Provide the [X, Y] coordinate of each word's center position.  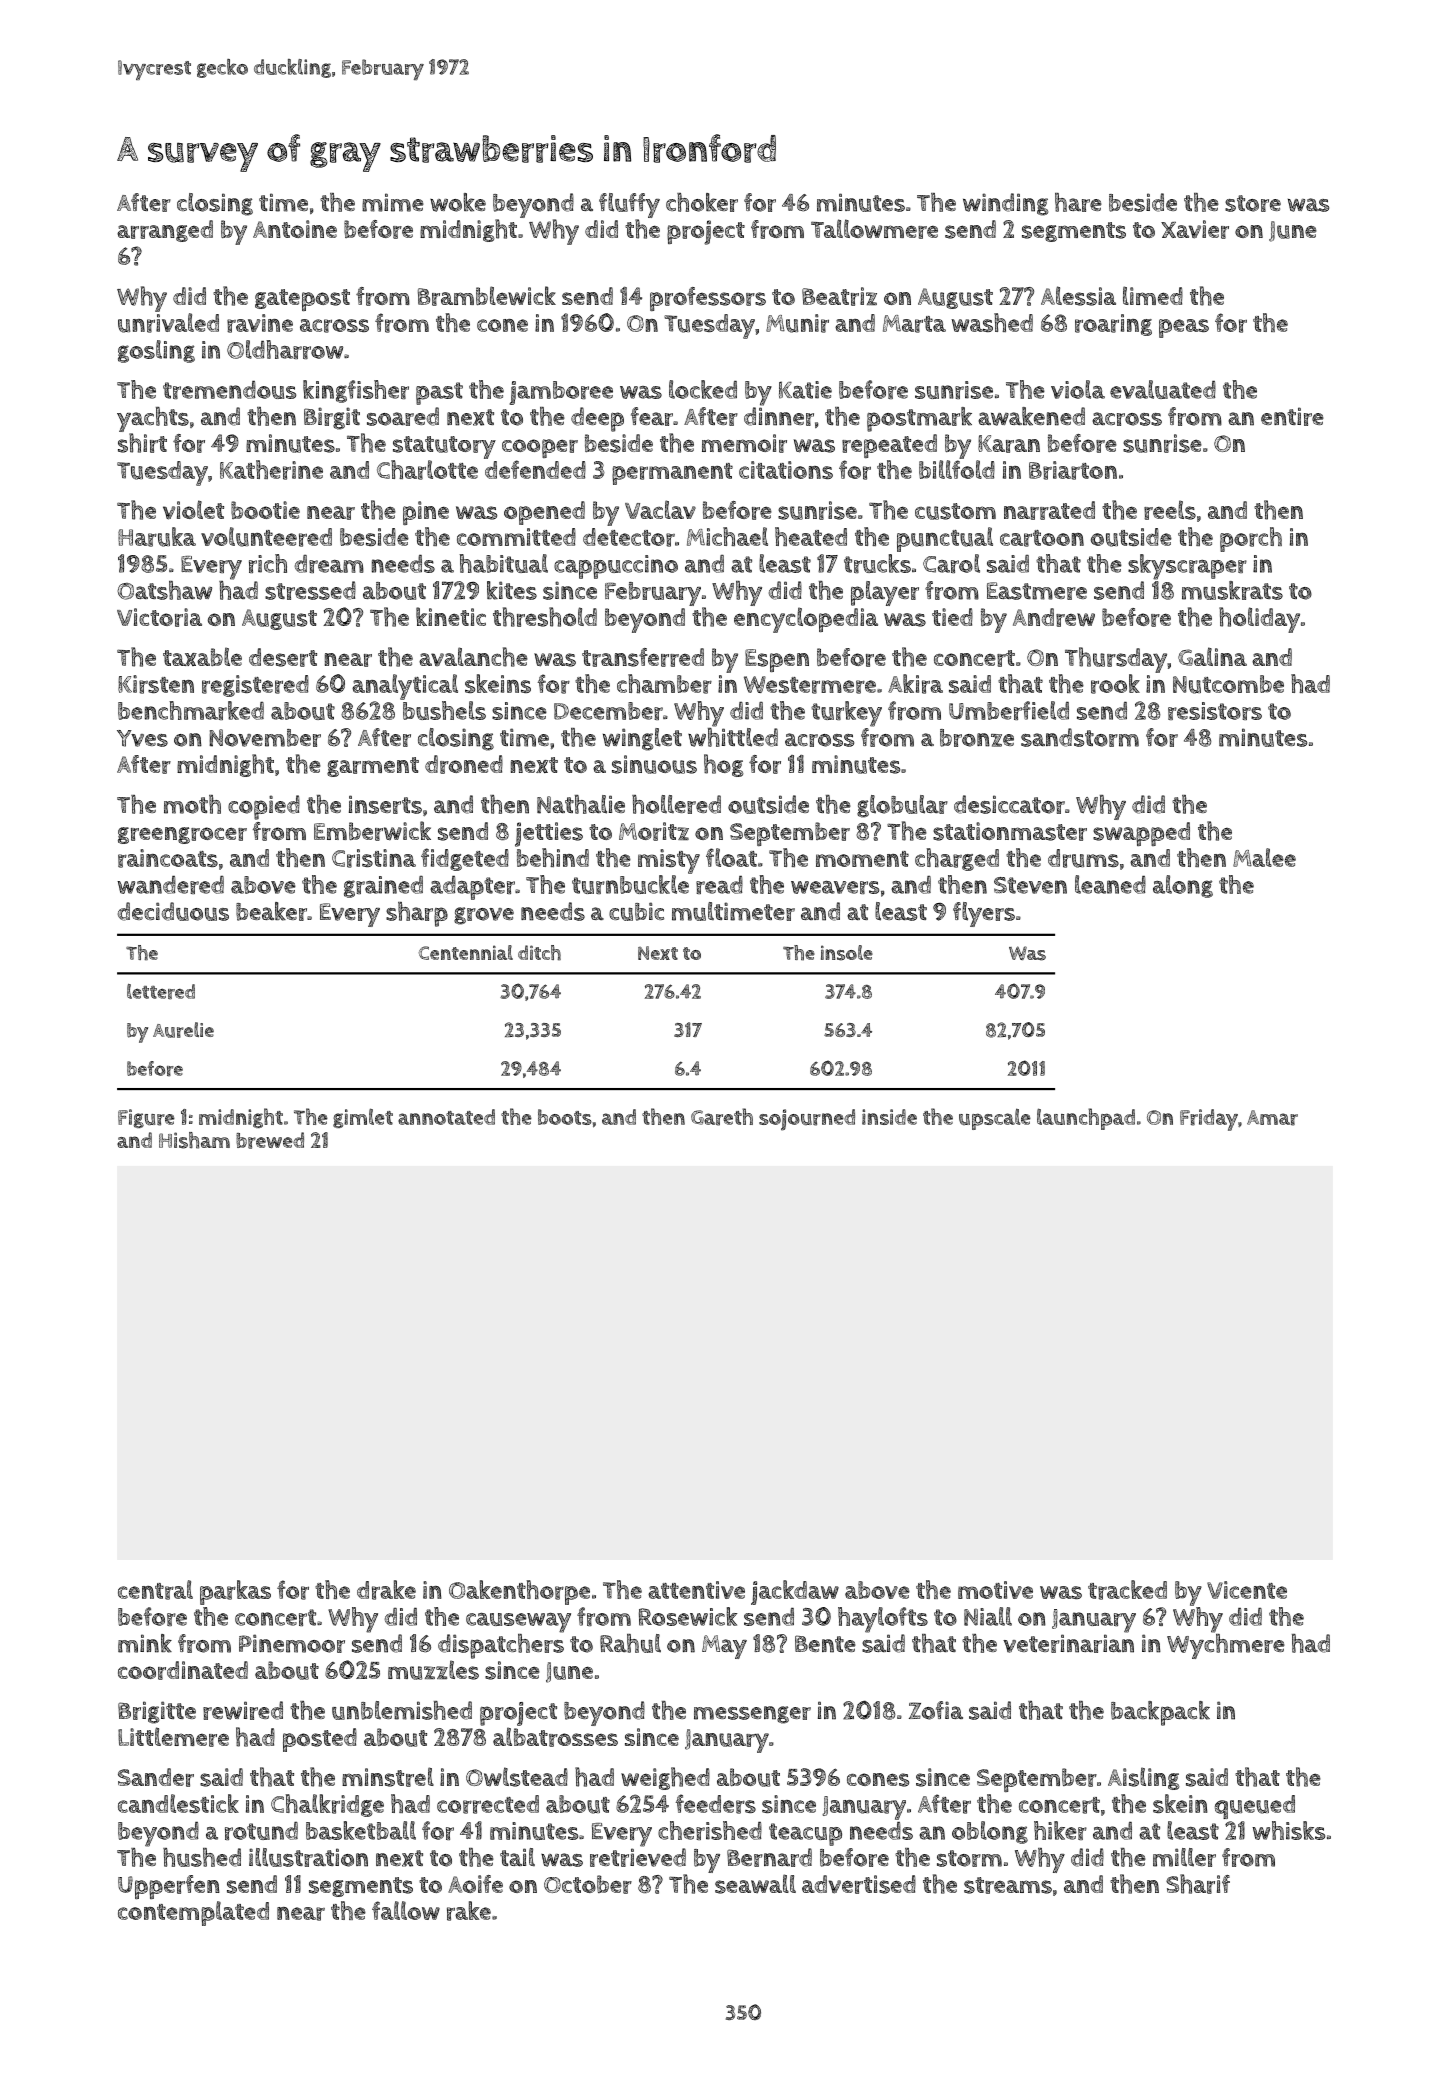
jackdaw [795, 1592]
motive [995, 1590]
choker [702, 202]
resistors [1215, 711]
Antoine [295, 229]
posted [320, 1740]
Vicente [1247, 1590]
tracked [1127, 1590]
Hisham [194, 1140]
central [155, 1590]
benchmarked [191, 710]
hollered [676, 804]
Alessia [1078, 296]
